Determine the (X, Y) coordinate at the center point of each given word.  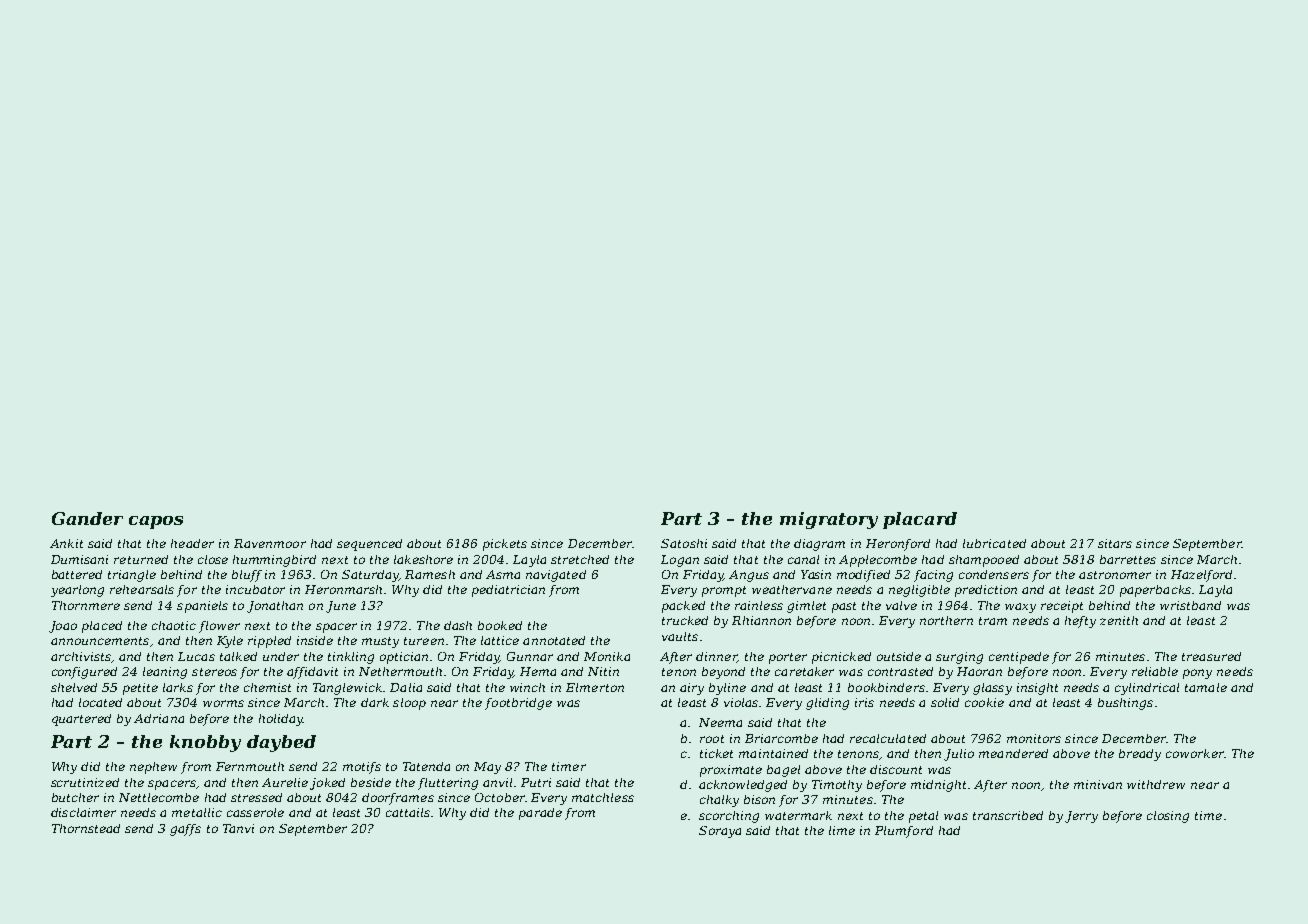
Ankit (66, 543)
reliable (1155, 671)
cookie (984, 702)
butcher (75, 797)
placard (920, 520)
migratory (829, 520)
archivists (81, 656)
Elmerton (595, 687)
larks (178, 687)
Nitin (603, 671)
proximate (731, 771)
